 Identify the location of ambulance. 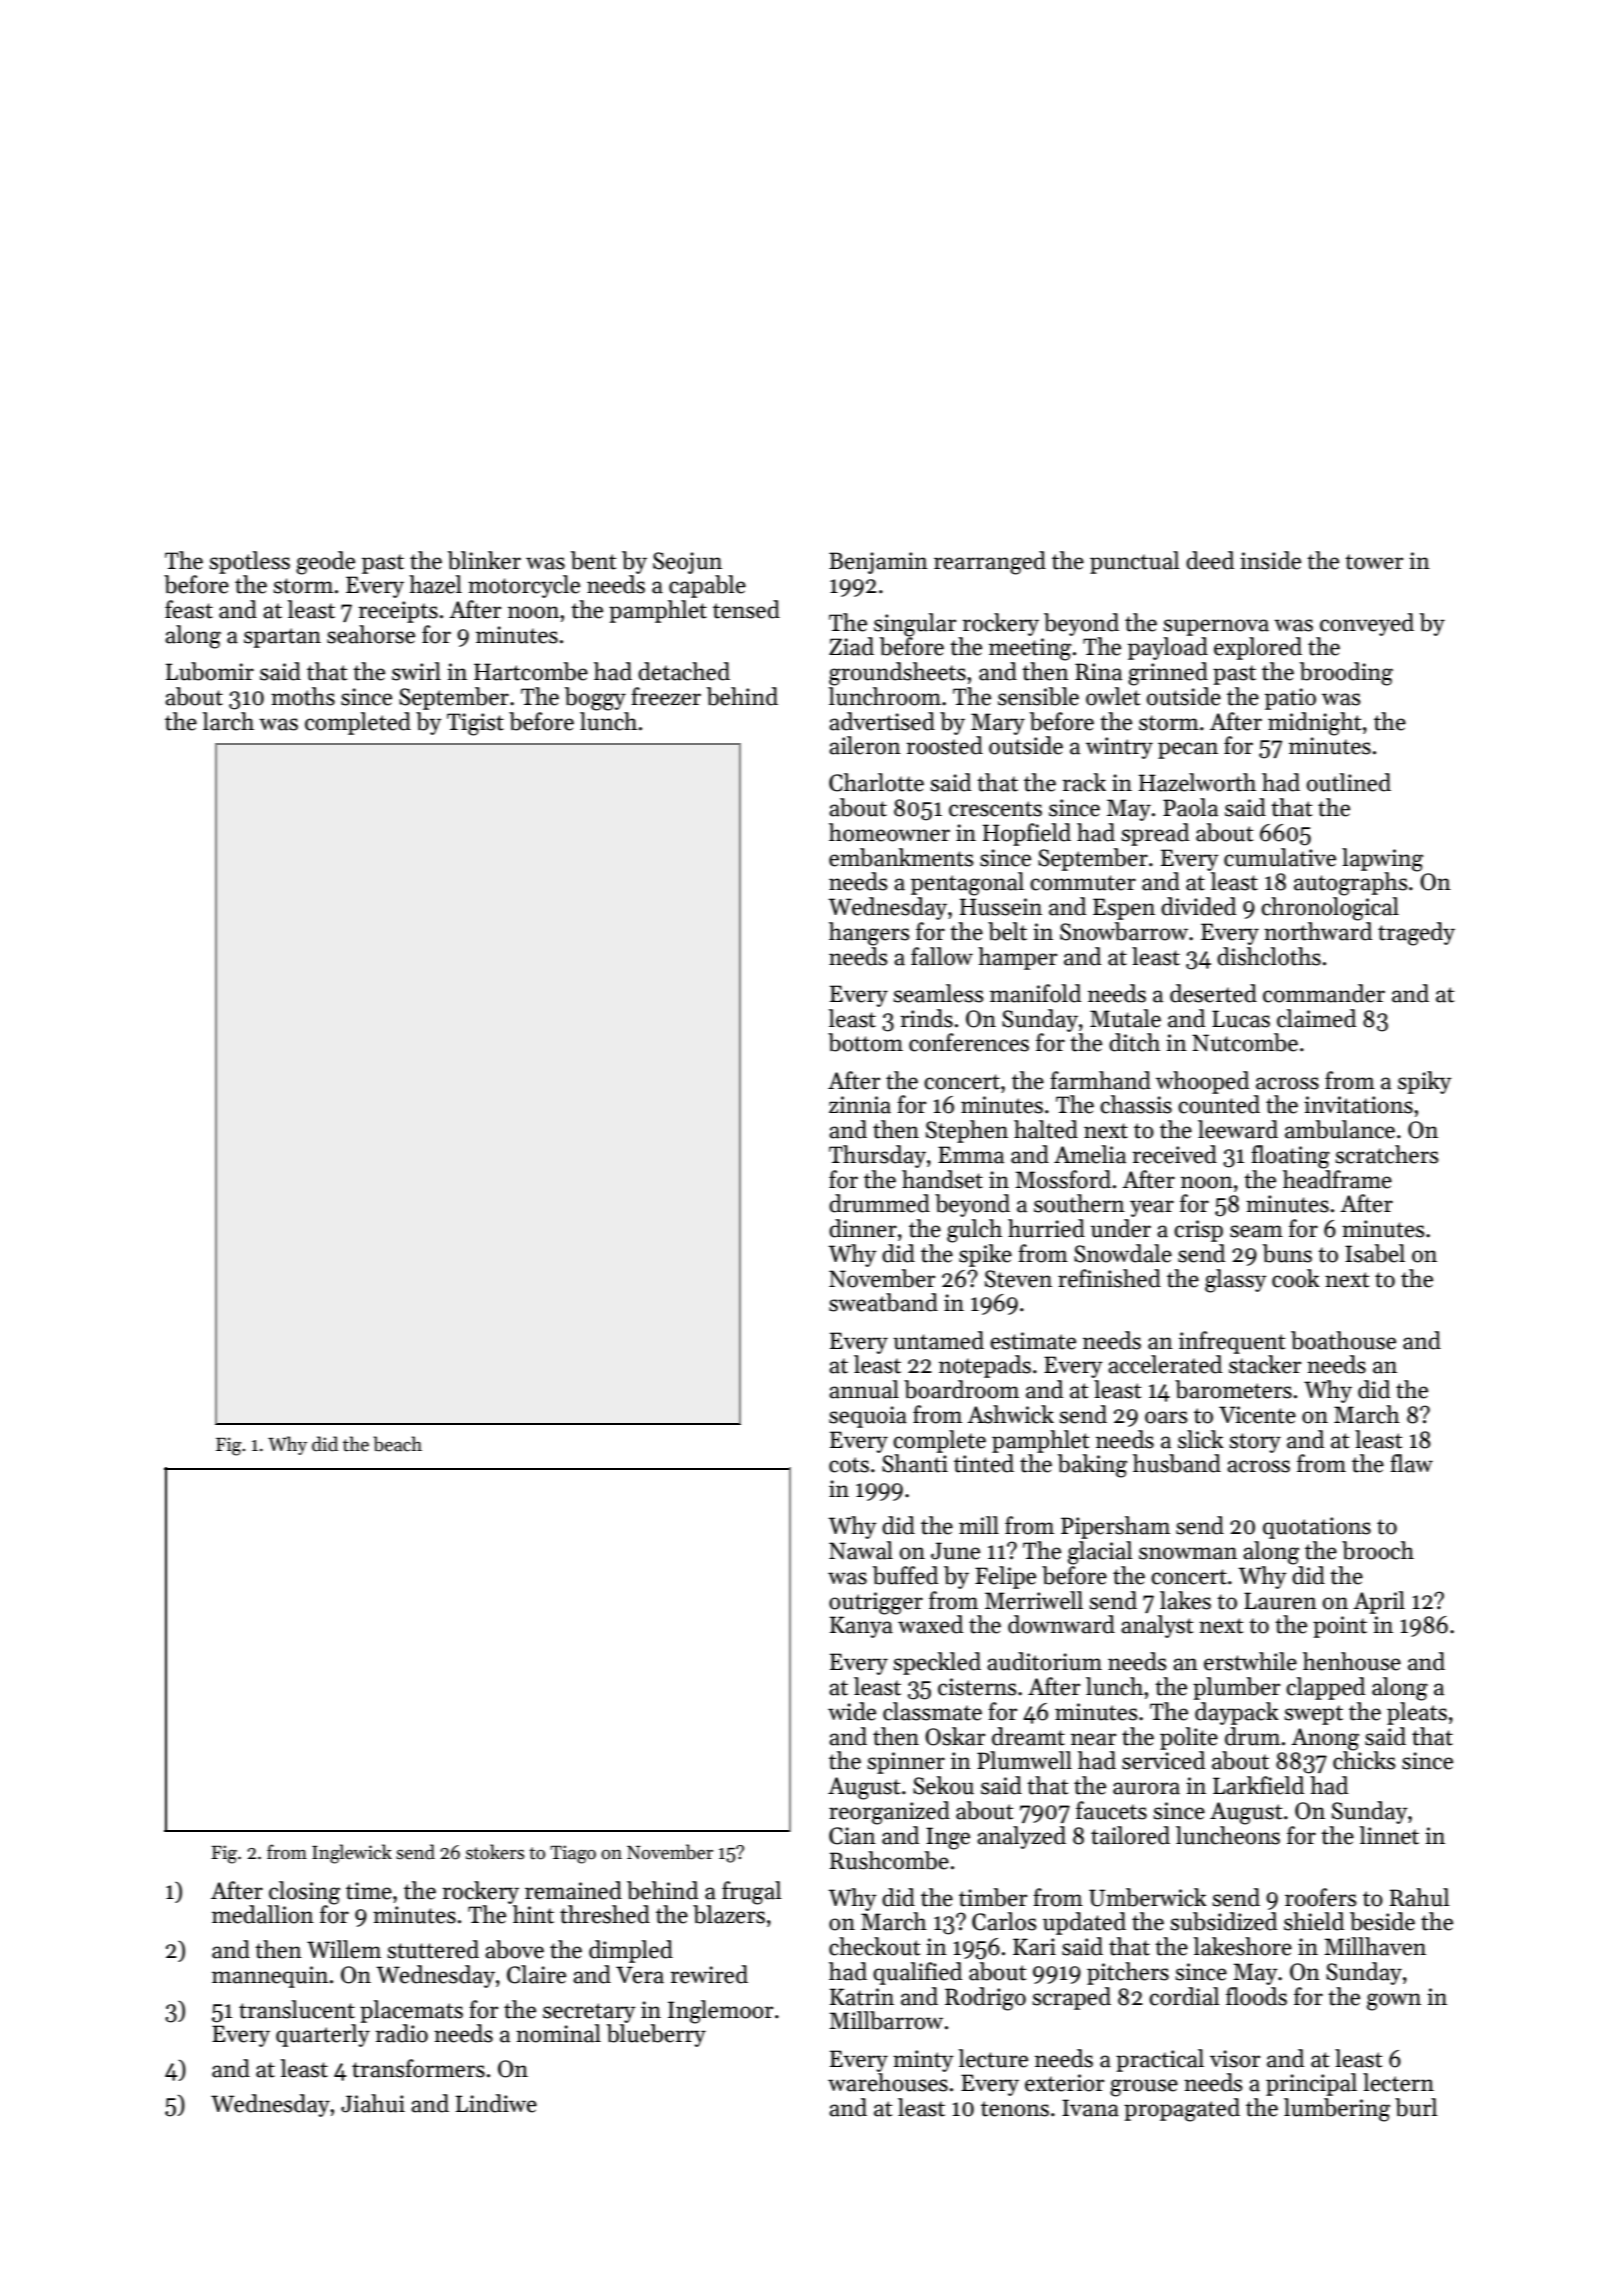
(1340, 1129).
